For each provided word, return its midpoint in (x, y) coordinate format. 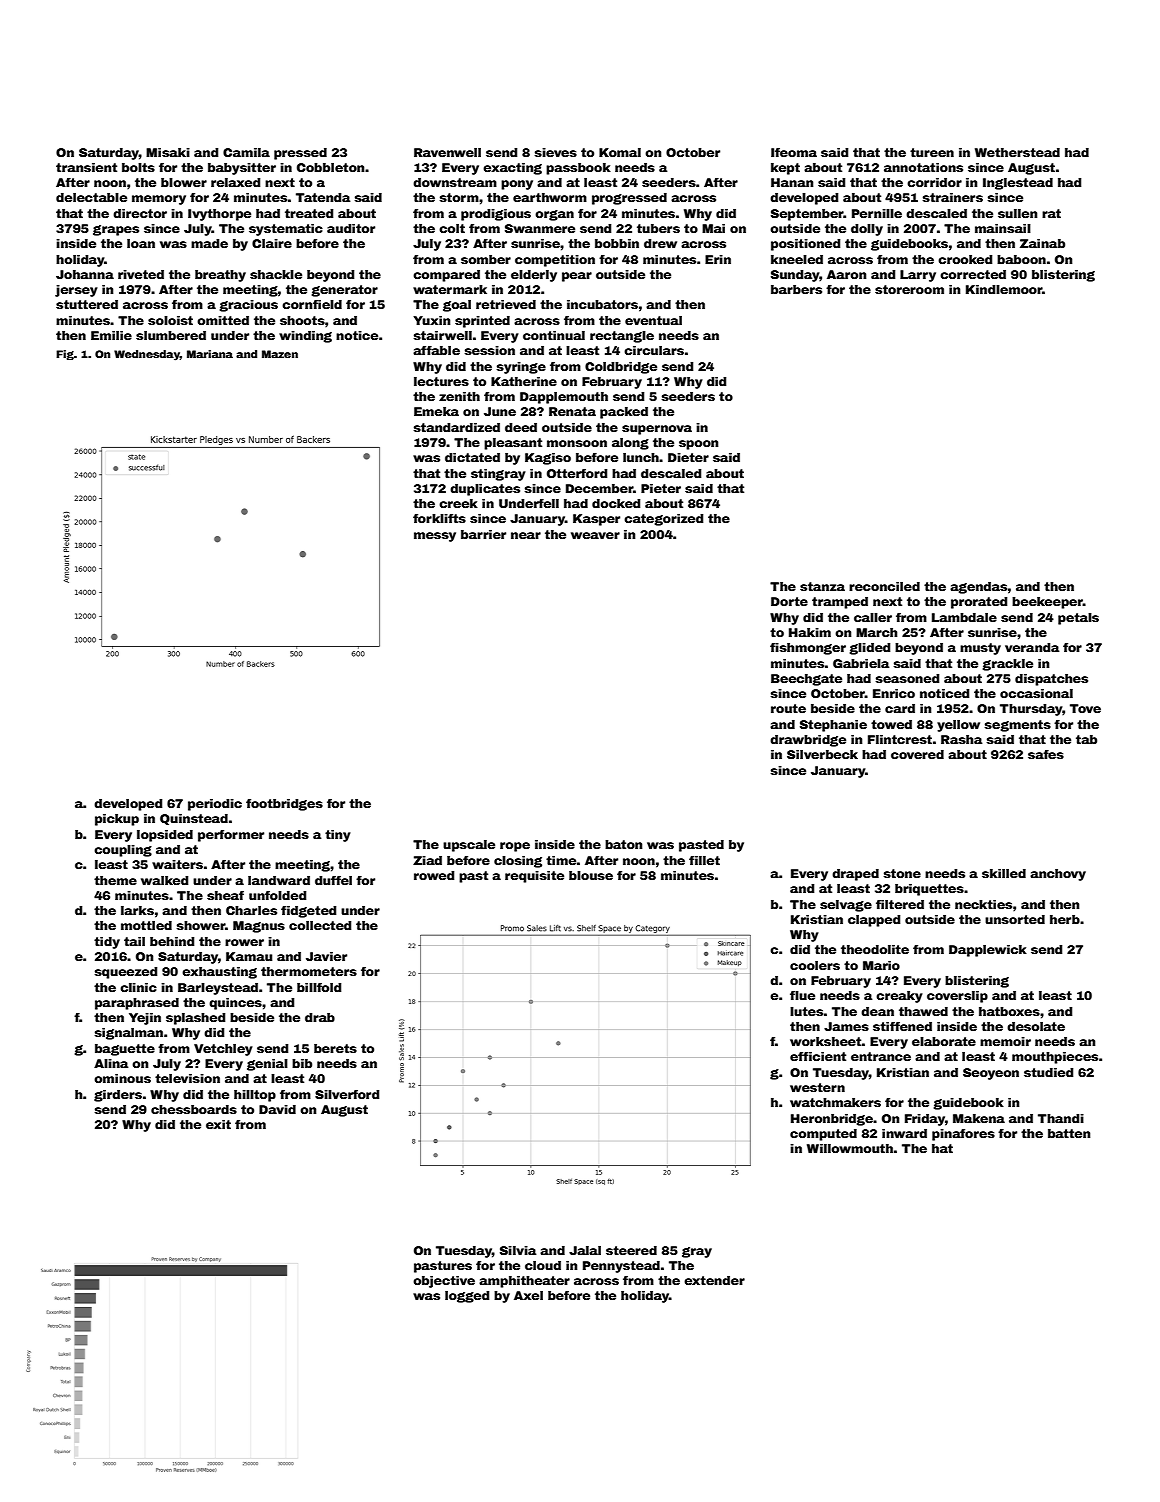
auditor (351, 228)
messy (435, 537)
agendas (979, 588)
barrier (483, 534)
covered (917, 754)
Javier (326, 956)
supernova (657, 430)
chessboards (194, 1109)
